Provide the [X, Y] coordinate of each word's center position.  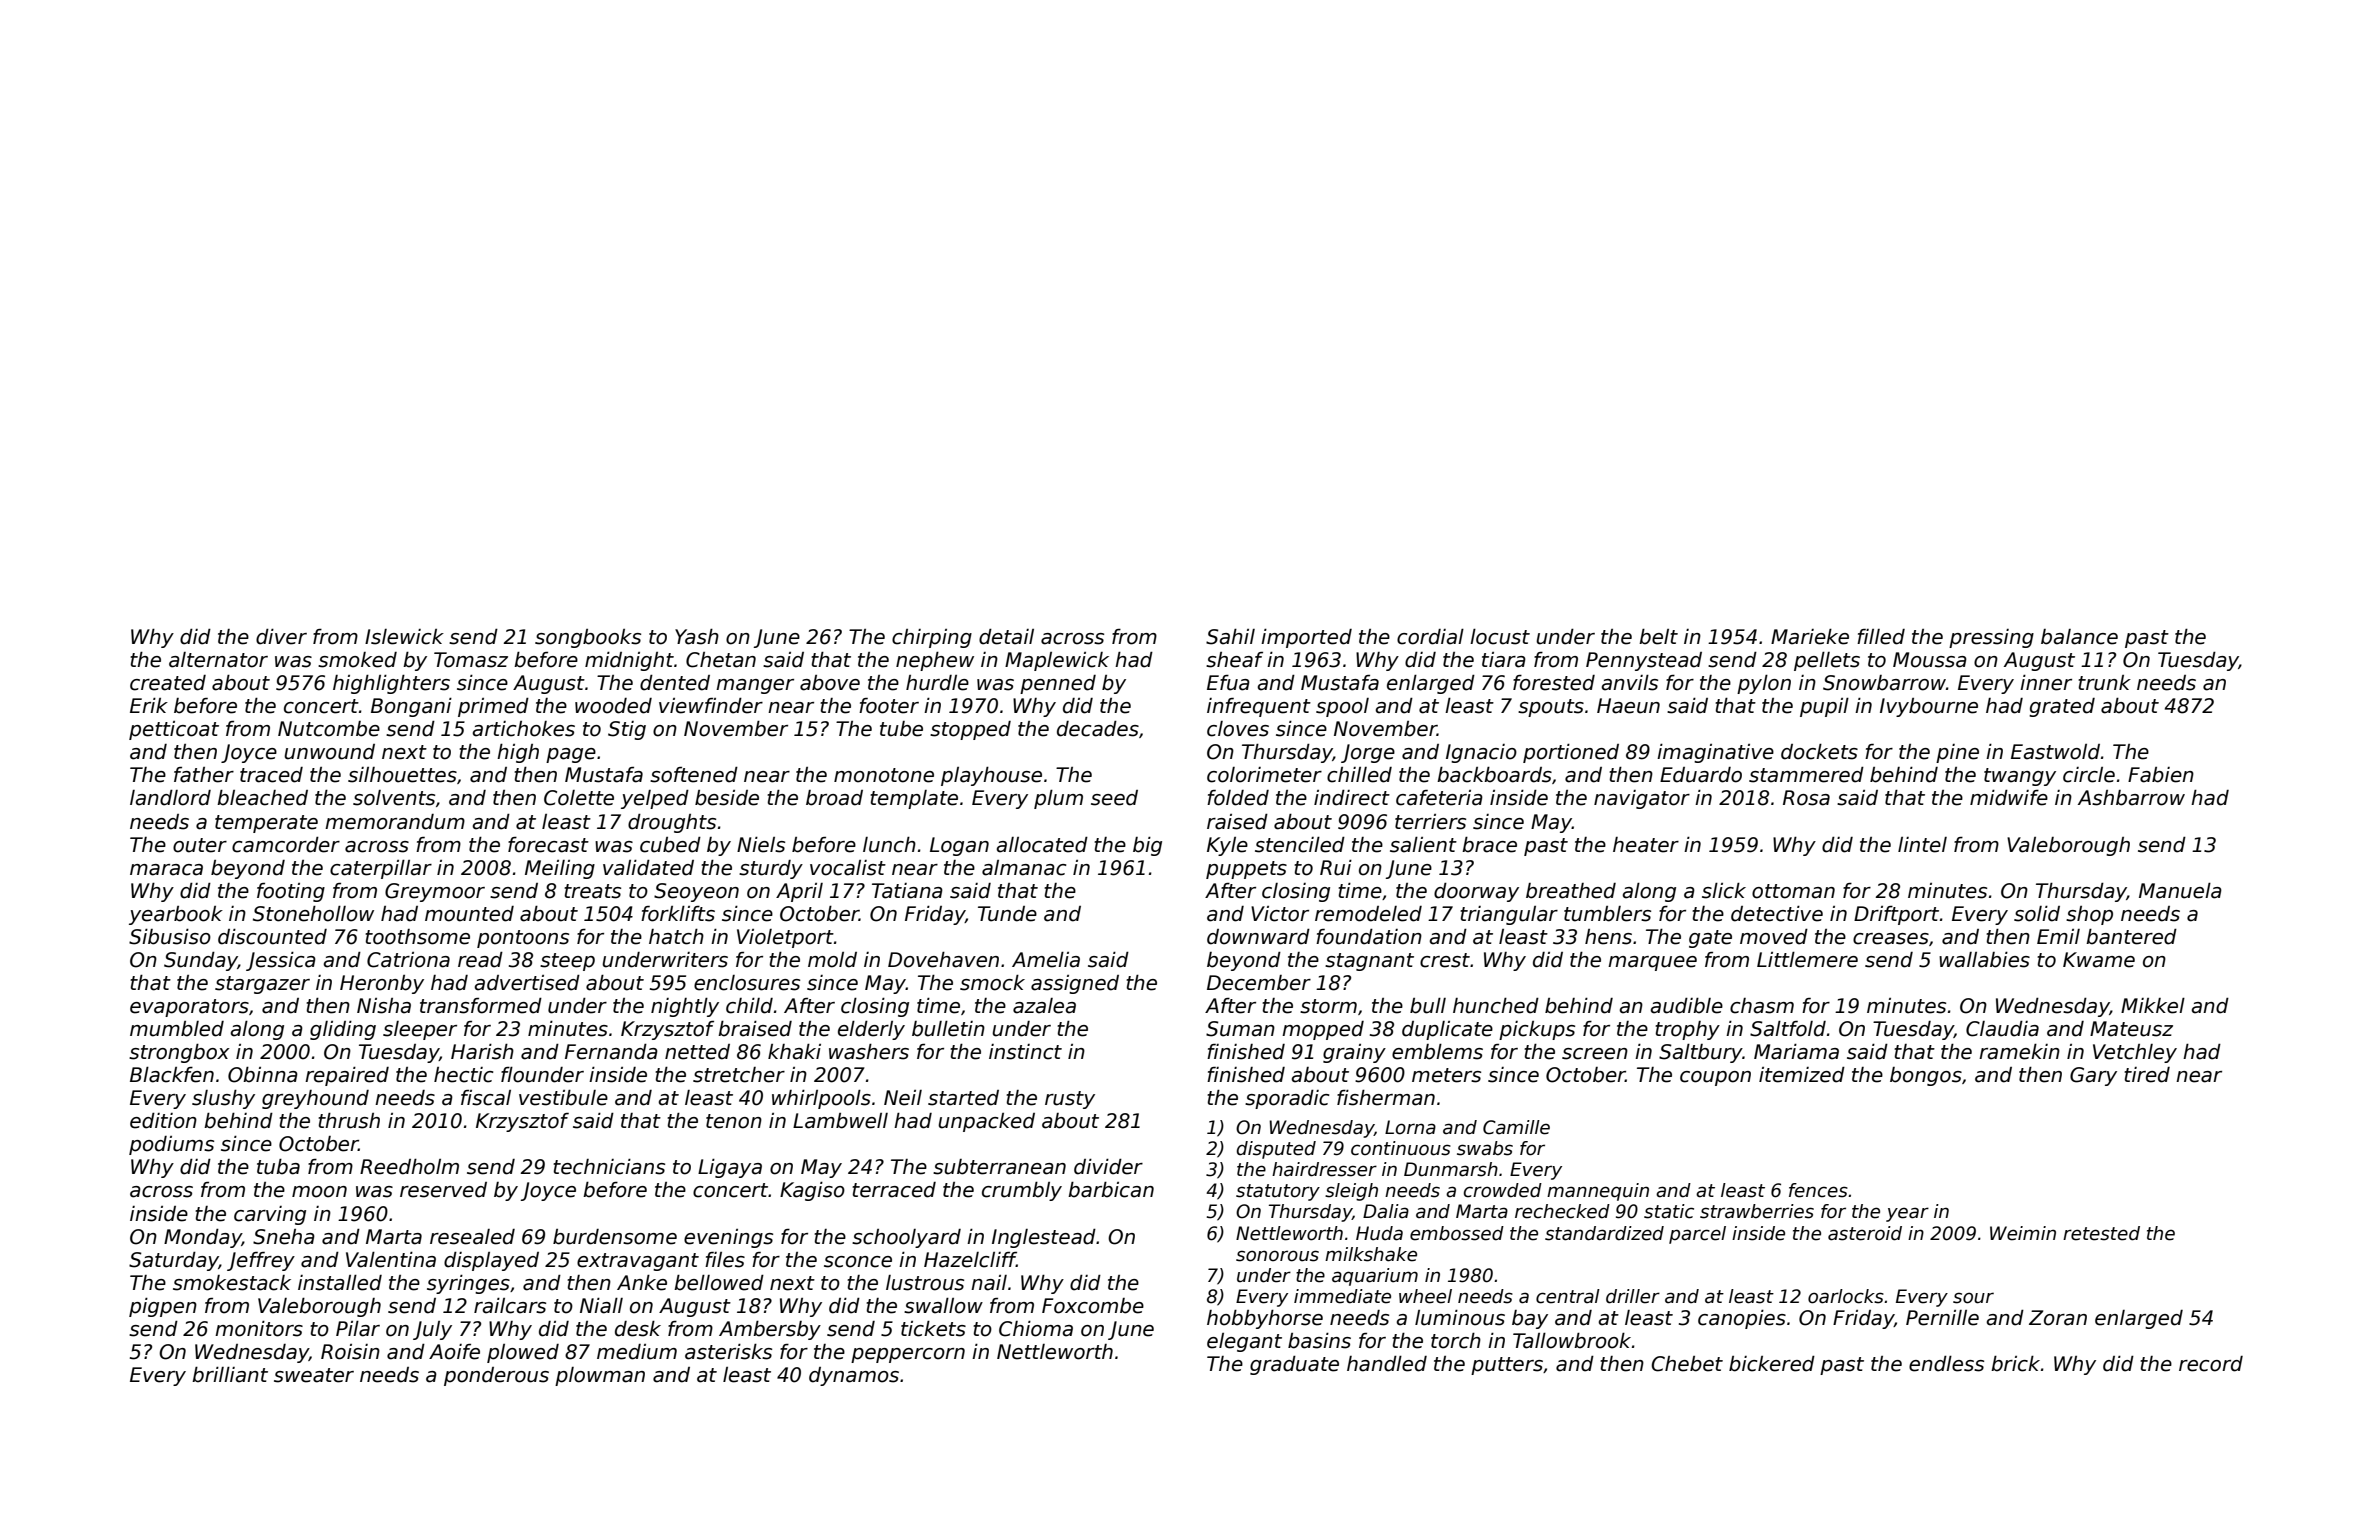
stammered [1806, 775]
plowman [600, 1376]
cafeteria [1439, 798]
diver [281, 637]
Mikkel [2153, 1006]
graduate [1294, 1365]
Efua [1228, 683]
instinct [1025, 1052]
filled [1881, 637]
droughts [672, 823]
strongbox [179, 1053]
